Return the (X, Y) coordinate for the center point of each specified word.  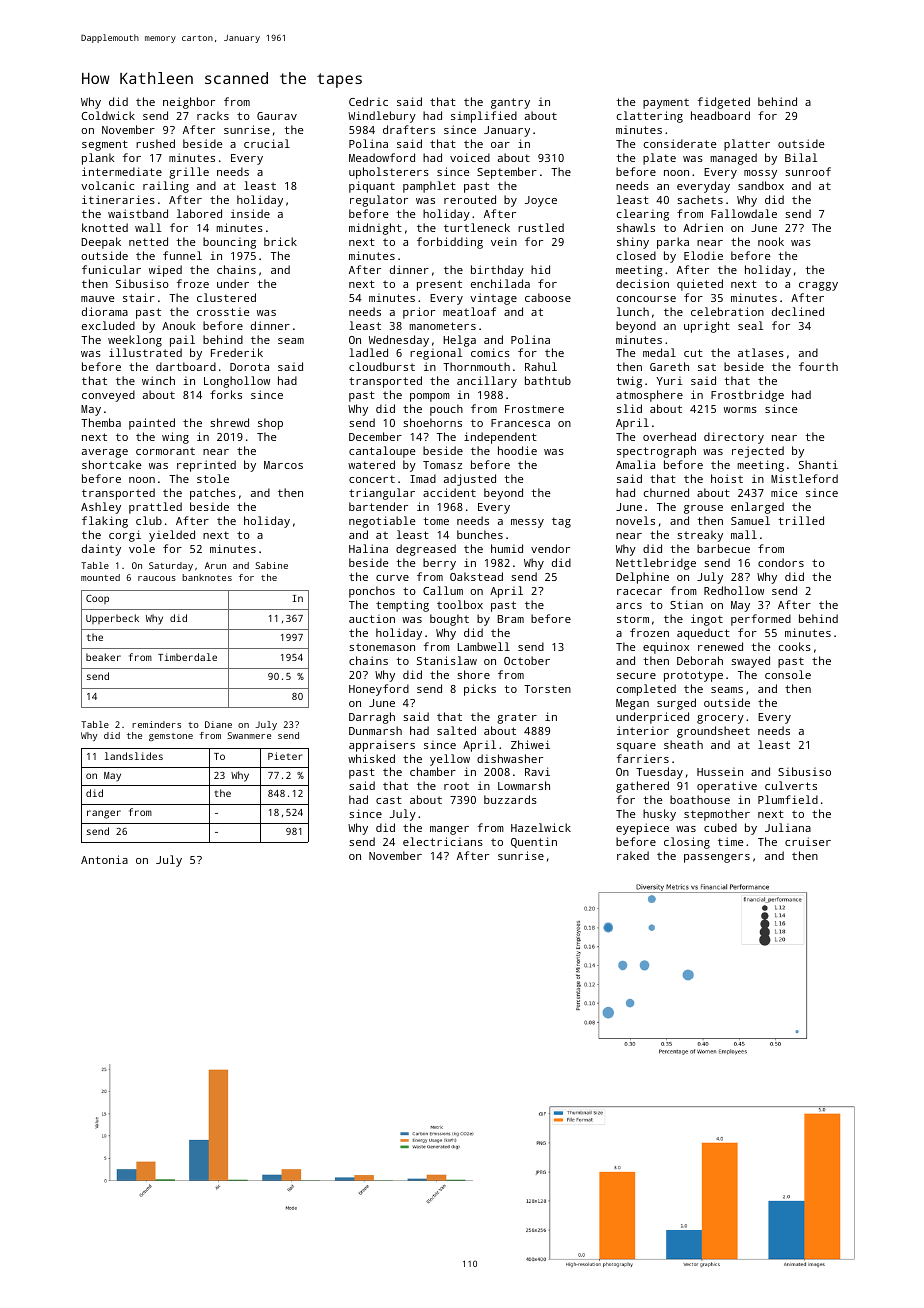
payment (666, 103)
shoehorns (432, 422)
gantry (510, 103)
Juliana (788, 827)
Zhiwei (530, 744)
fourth (818, 366)
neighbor (189, 103)
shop (270, 424)
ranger (104, 814)
